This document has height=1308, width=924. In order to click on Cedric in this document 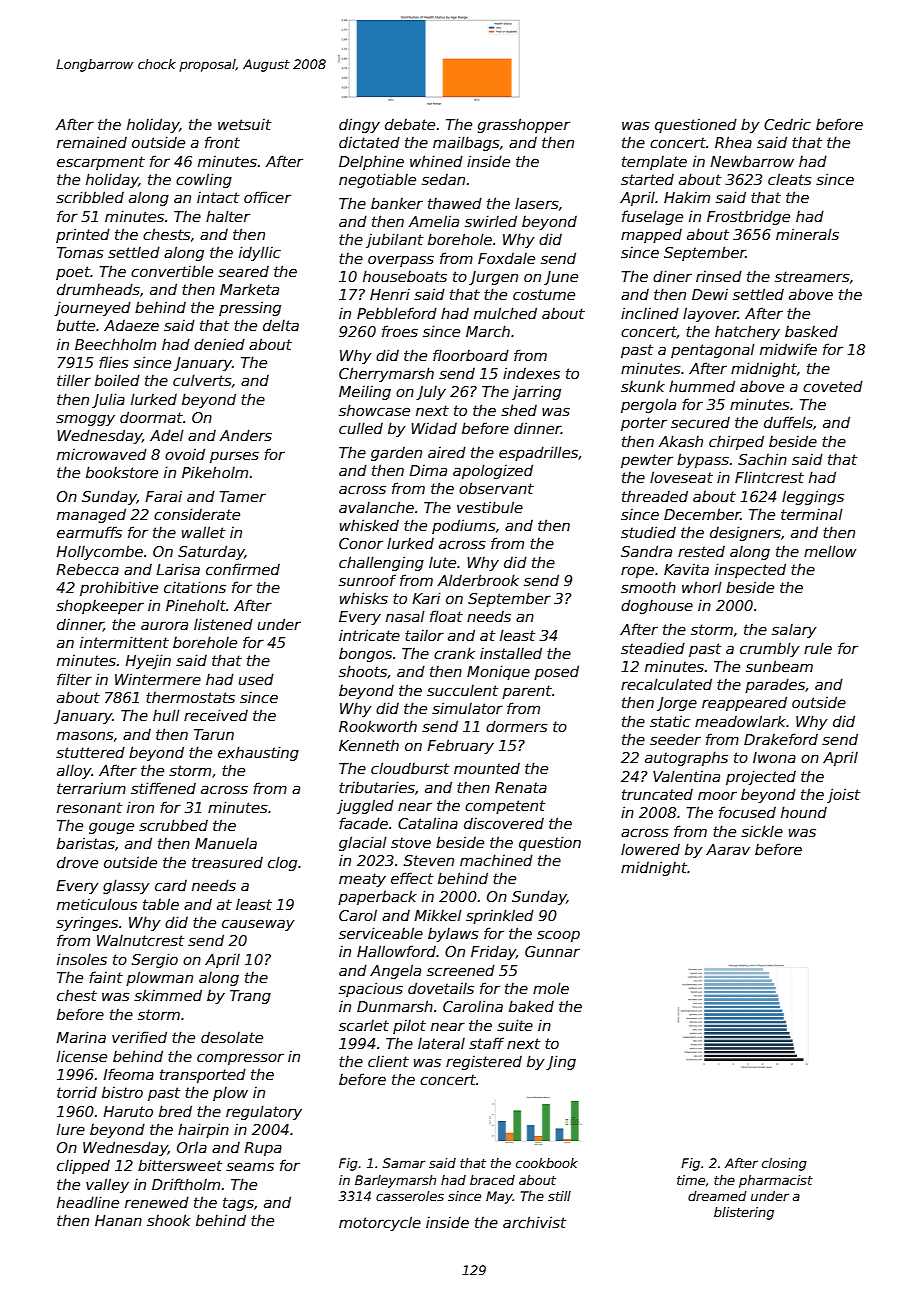, I will do `click(787, 124)`.
